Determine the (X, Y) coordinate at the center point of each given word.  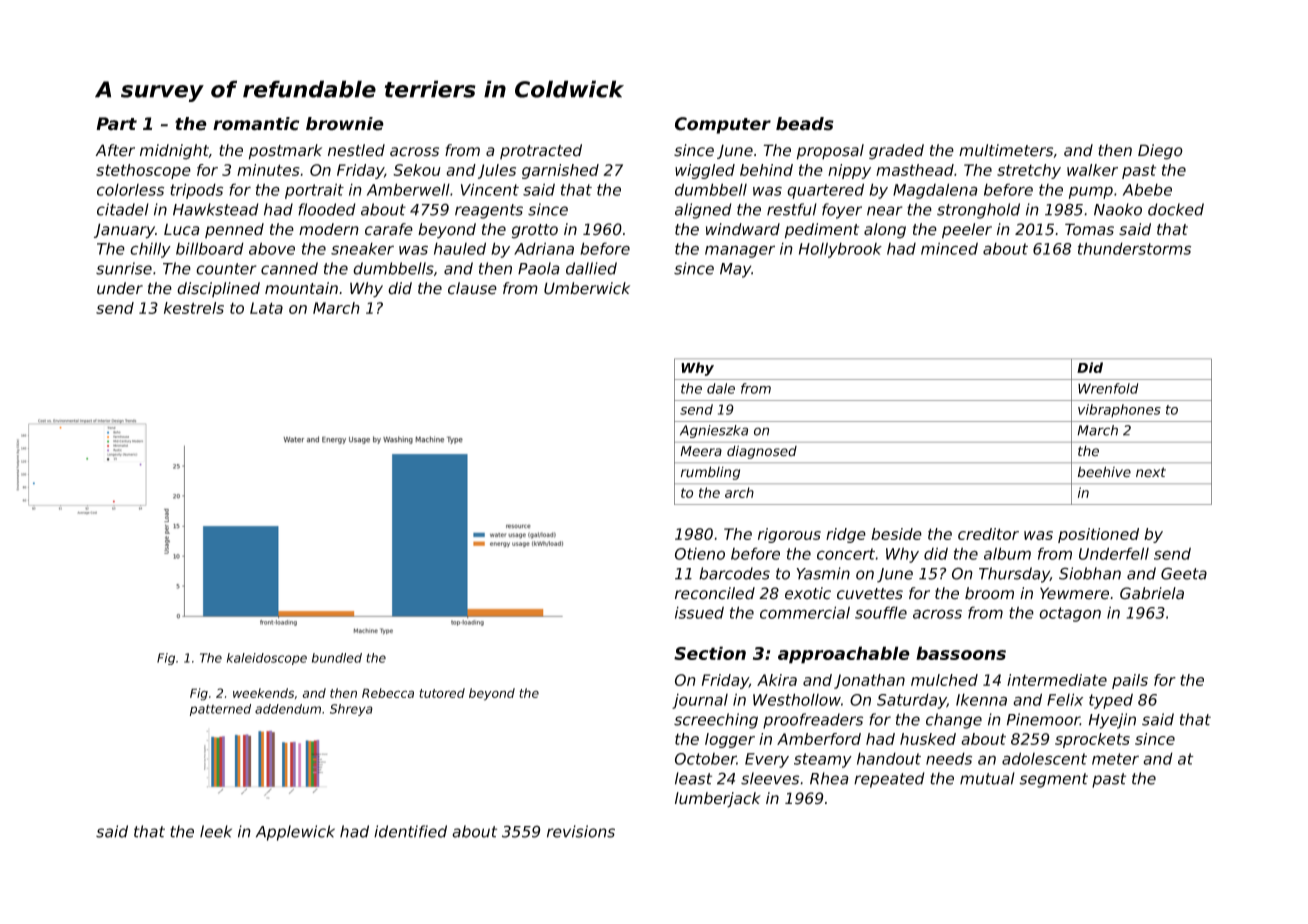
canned (289, 268)
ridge (846, 535)
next (1151, 472)
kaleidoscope (267, 659)
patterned (220, 710)
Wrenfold (1108, 388)
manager (740, 251)
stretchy (1029, 171)
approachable (844, 655)
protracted (541, 151)
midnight (174, 152)
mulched (944, 680)
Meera (701, 451)
